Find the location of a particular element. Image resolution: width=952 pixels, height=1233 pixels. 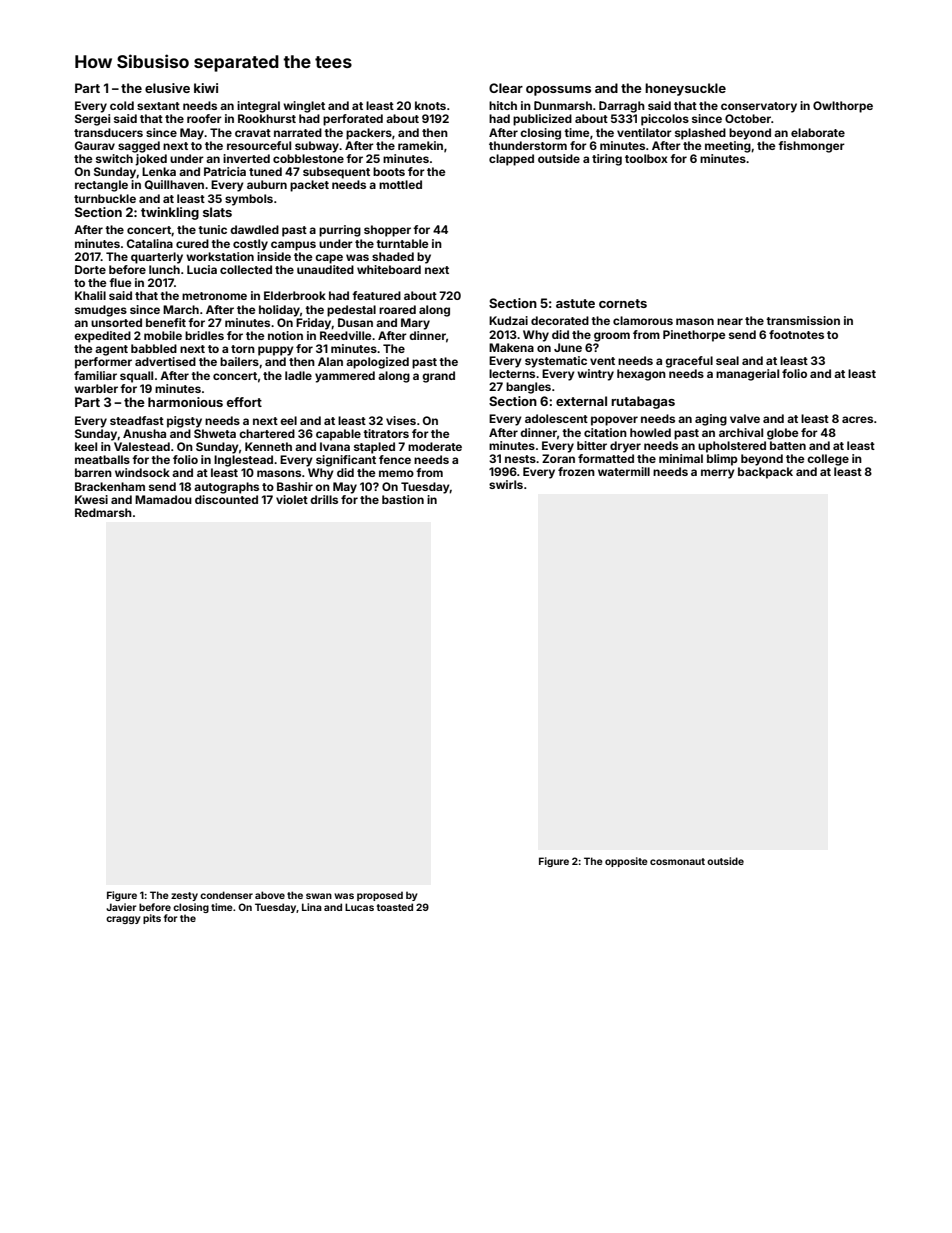

honeysuckle is located at coordinates (685, 89).
